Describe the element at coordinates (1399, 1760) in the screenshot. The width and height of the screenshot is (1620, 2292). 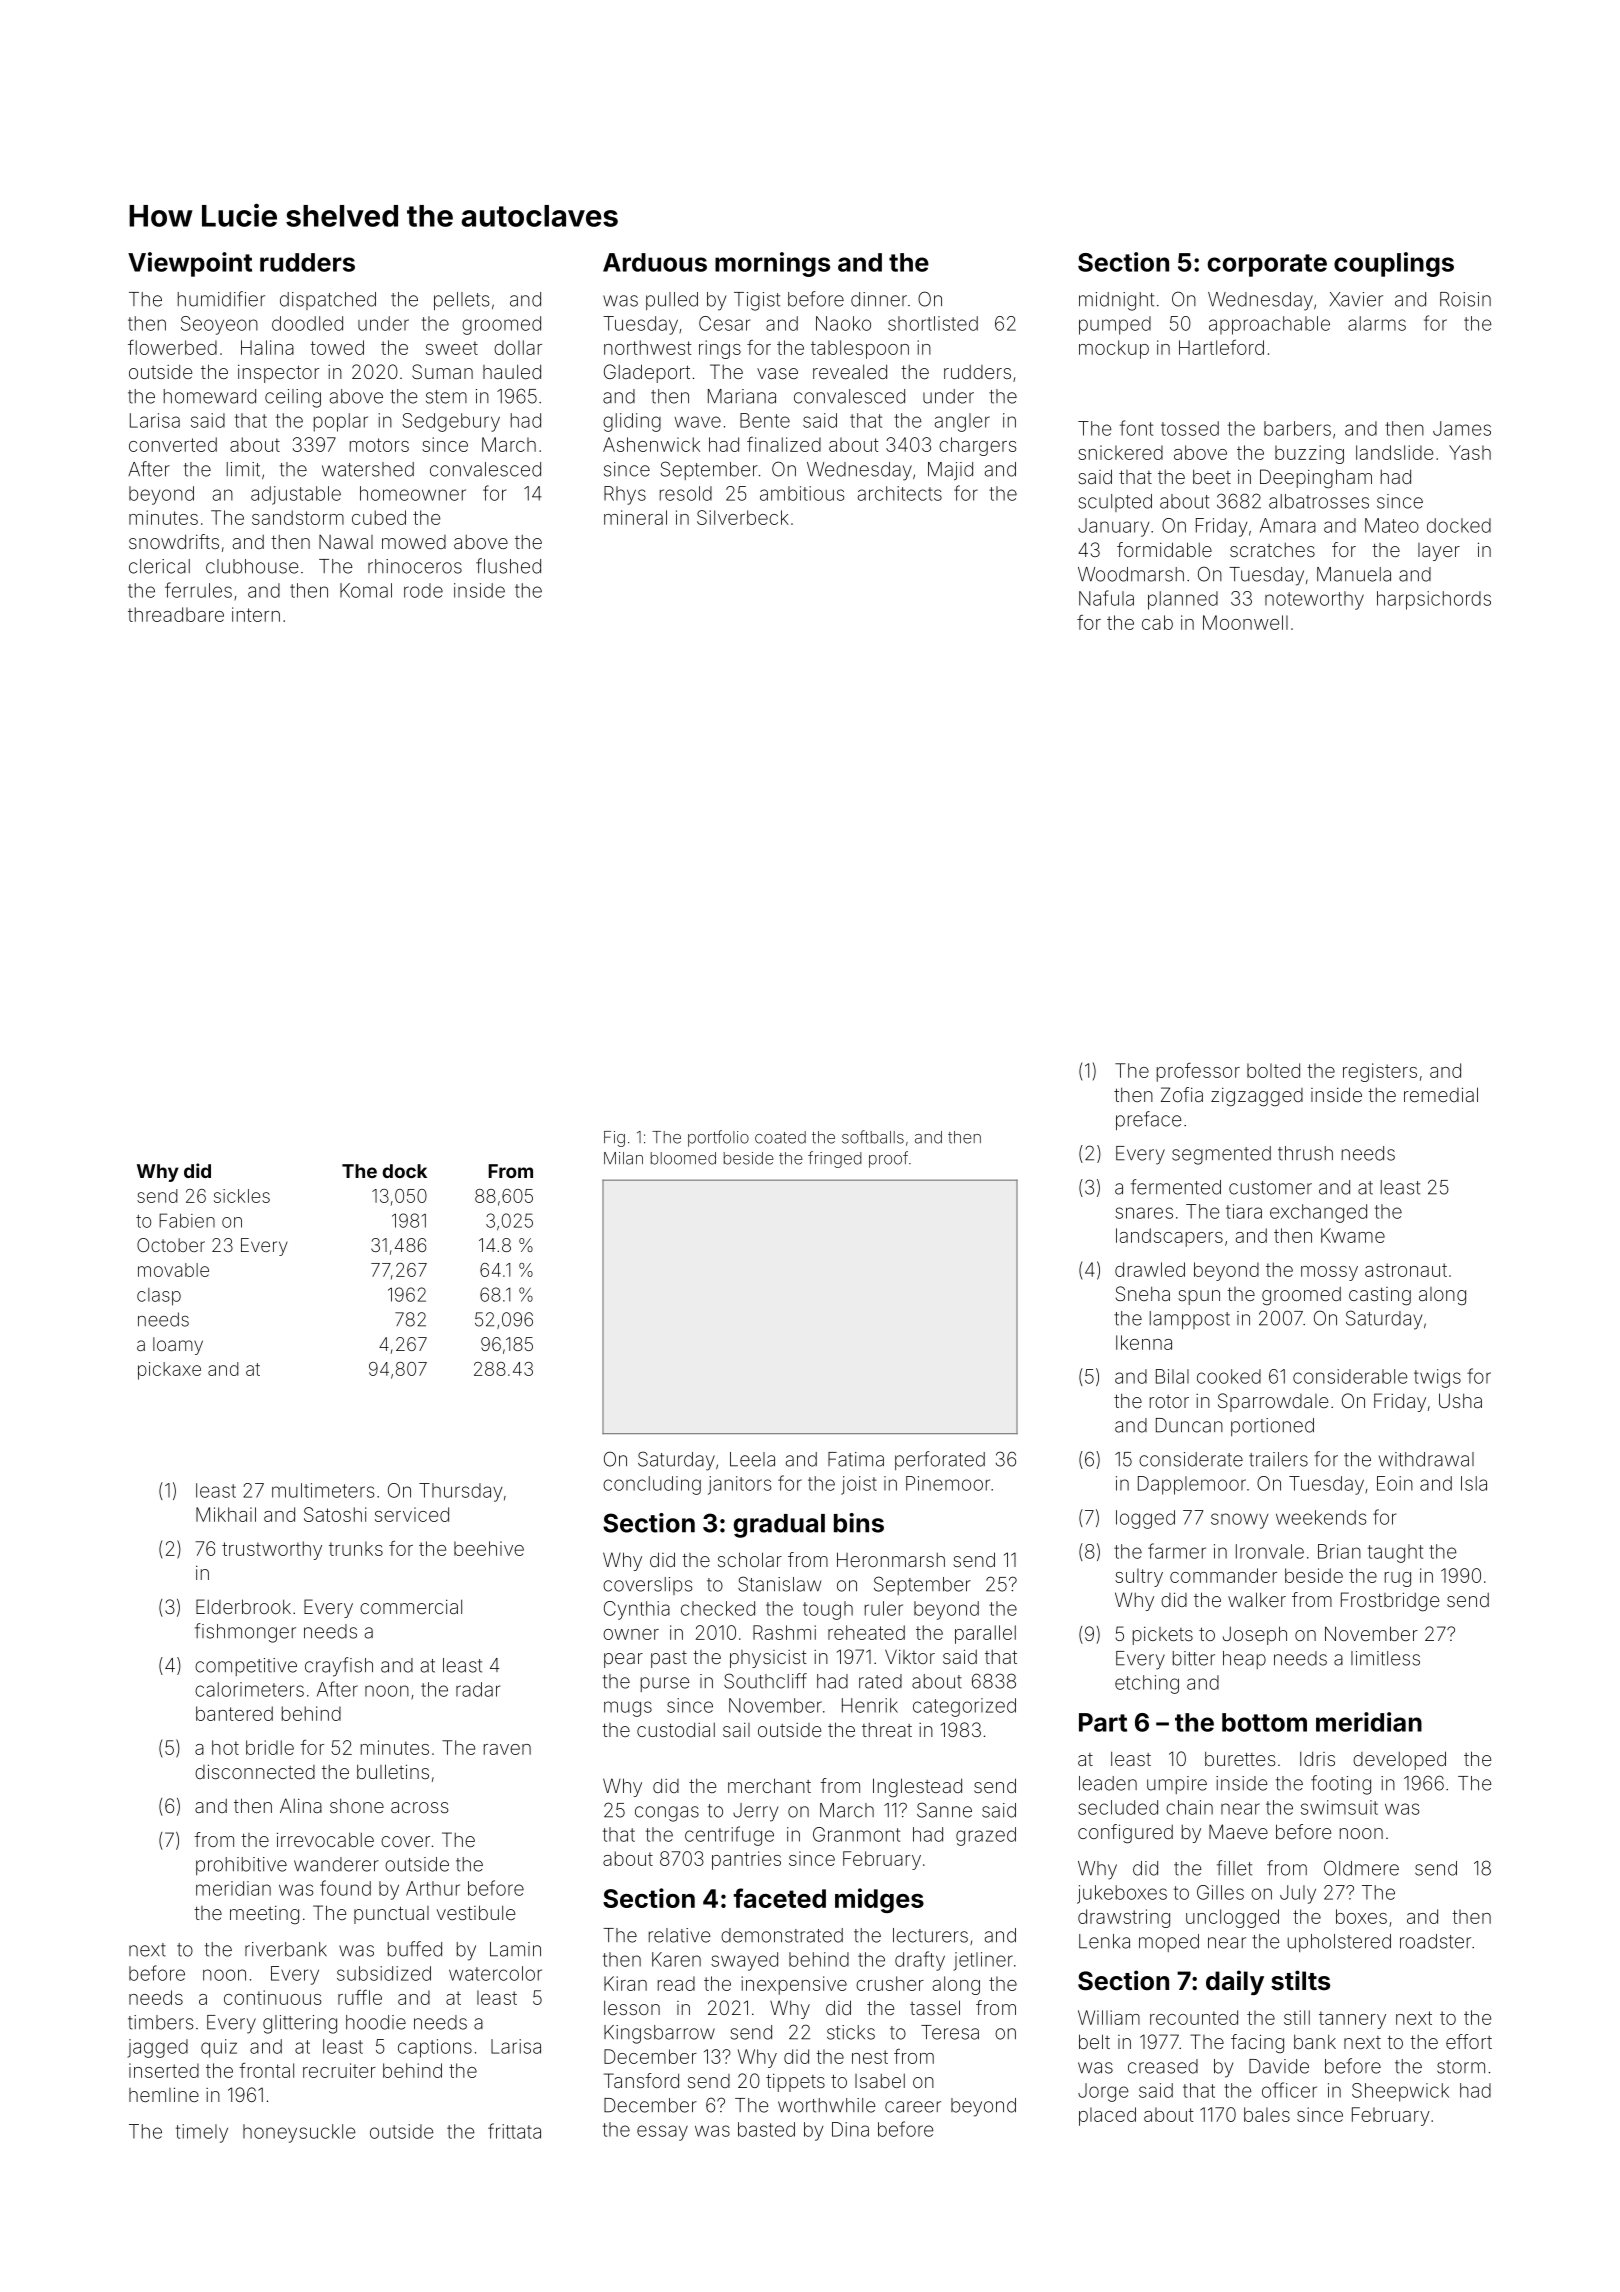
I see `developed` at that location.
